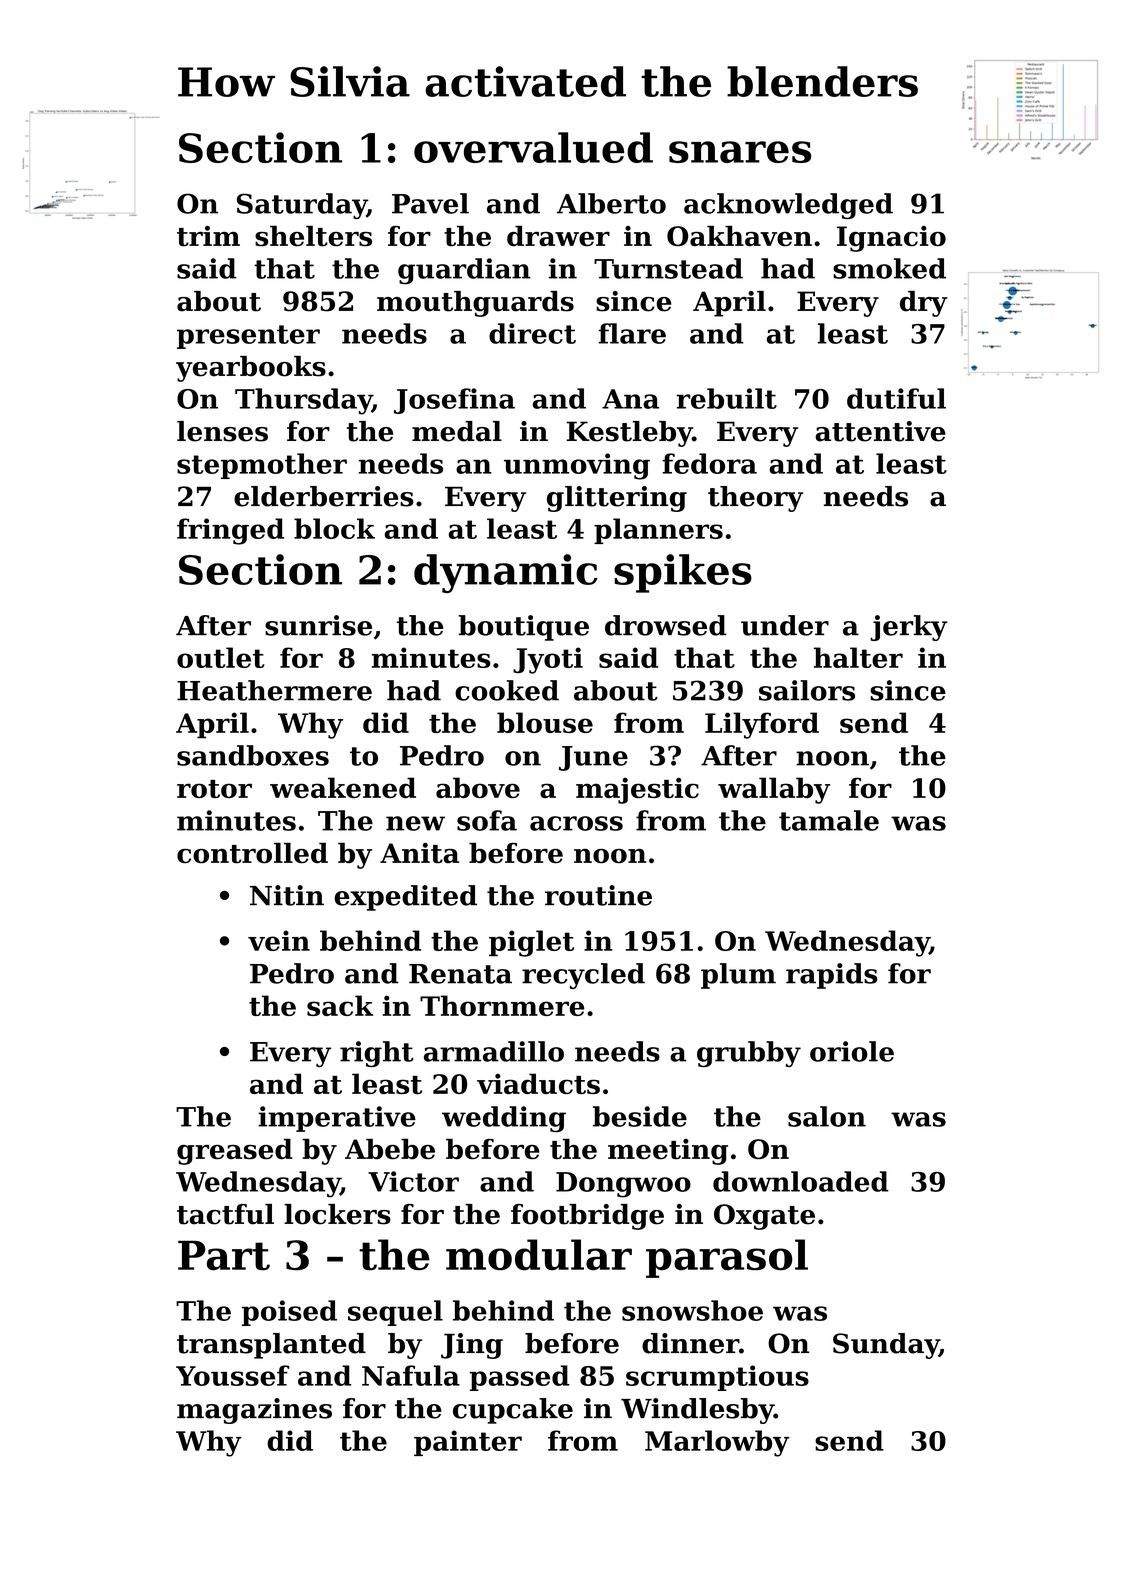 The width and height of the screenshot is (1123, 1595). Describe the element at coordinates (617, 499) in the screenshot. I see `glittering` at that location.
